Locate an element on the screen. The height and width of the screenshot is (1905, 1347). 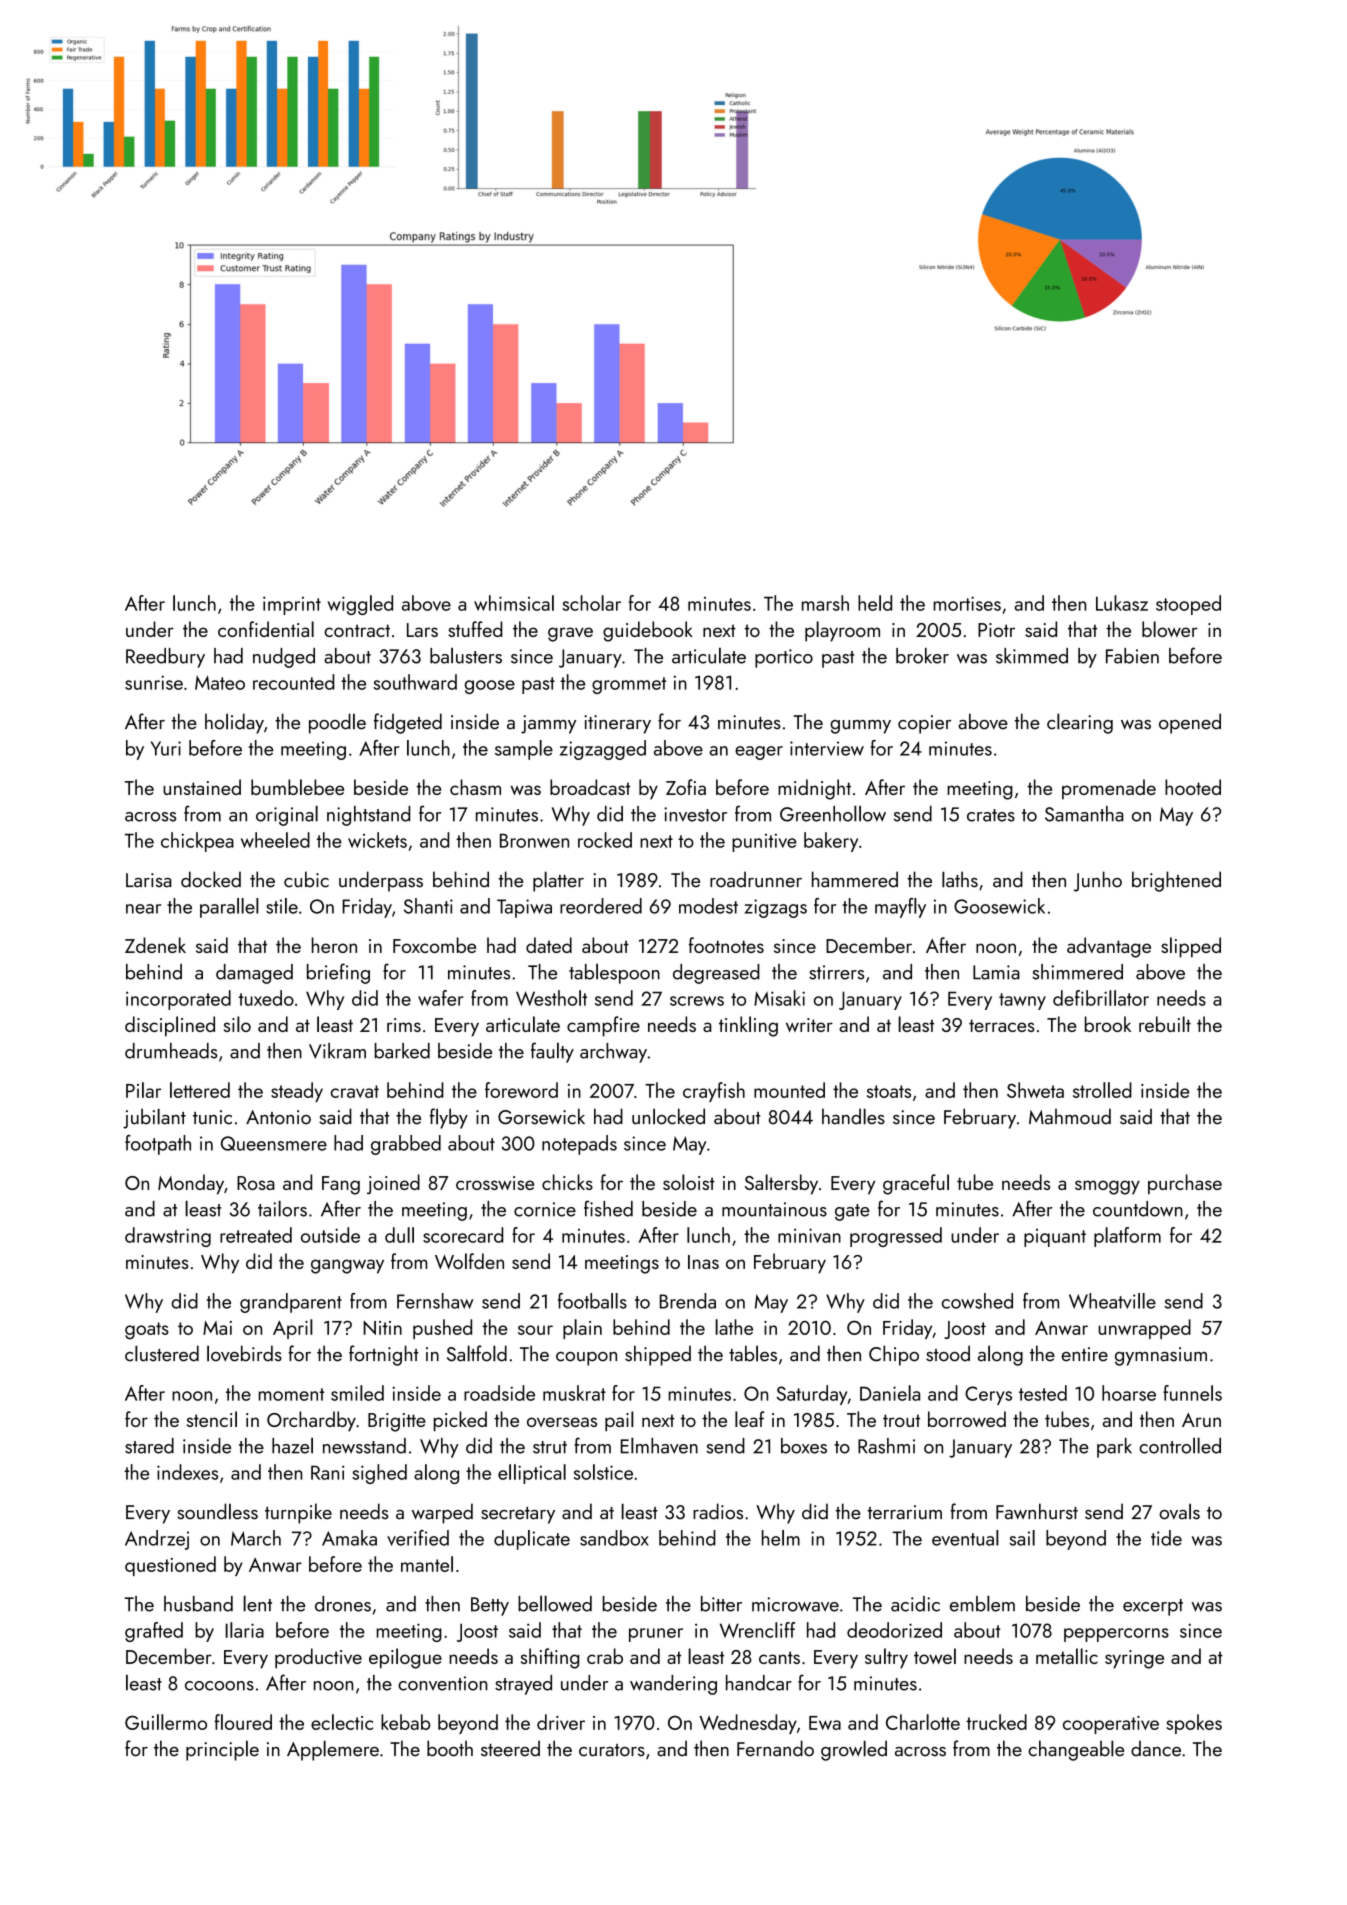
goats is located at coordinates (147, 1331).
